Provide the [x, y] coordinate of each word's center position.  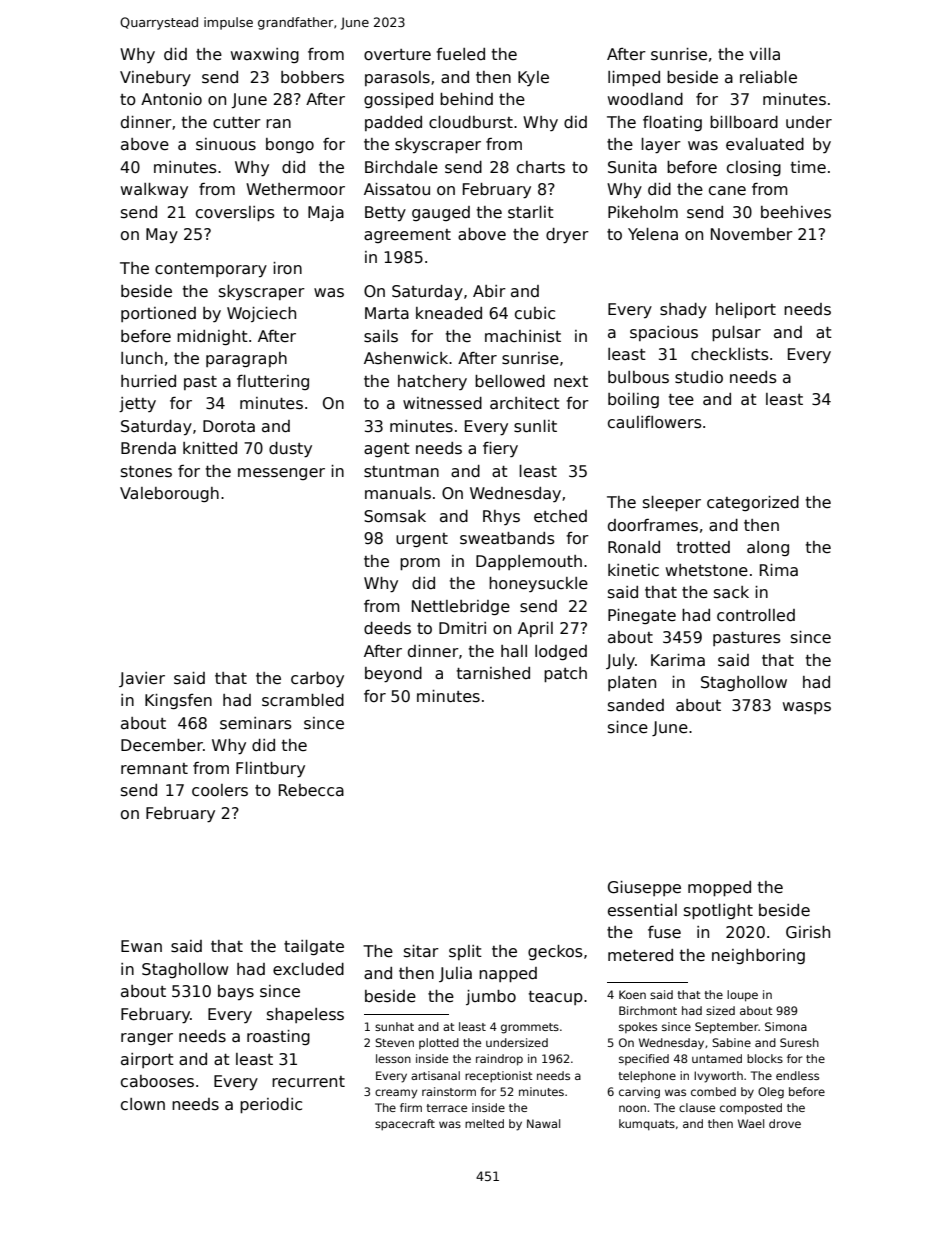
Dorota [229, 426]
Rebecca [311, 790]
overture [397, 55]
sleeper [672, 503]
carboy [317, 680]
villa [764, 54]
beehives [796, 212]
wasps [807, 708]
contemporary [211, 270]
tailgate [314, 947]
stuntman [401, 472]
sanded [636, 705]
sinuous [226, 144]
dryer [567, 236]
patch [565, 674]
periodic [271, 1105]
